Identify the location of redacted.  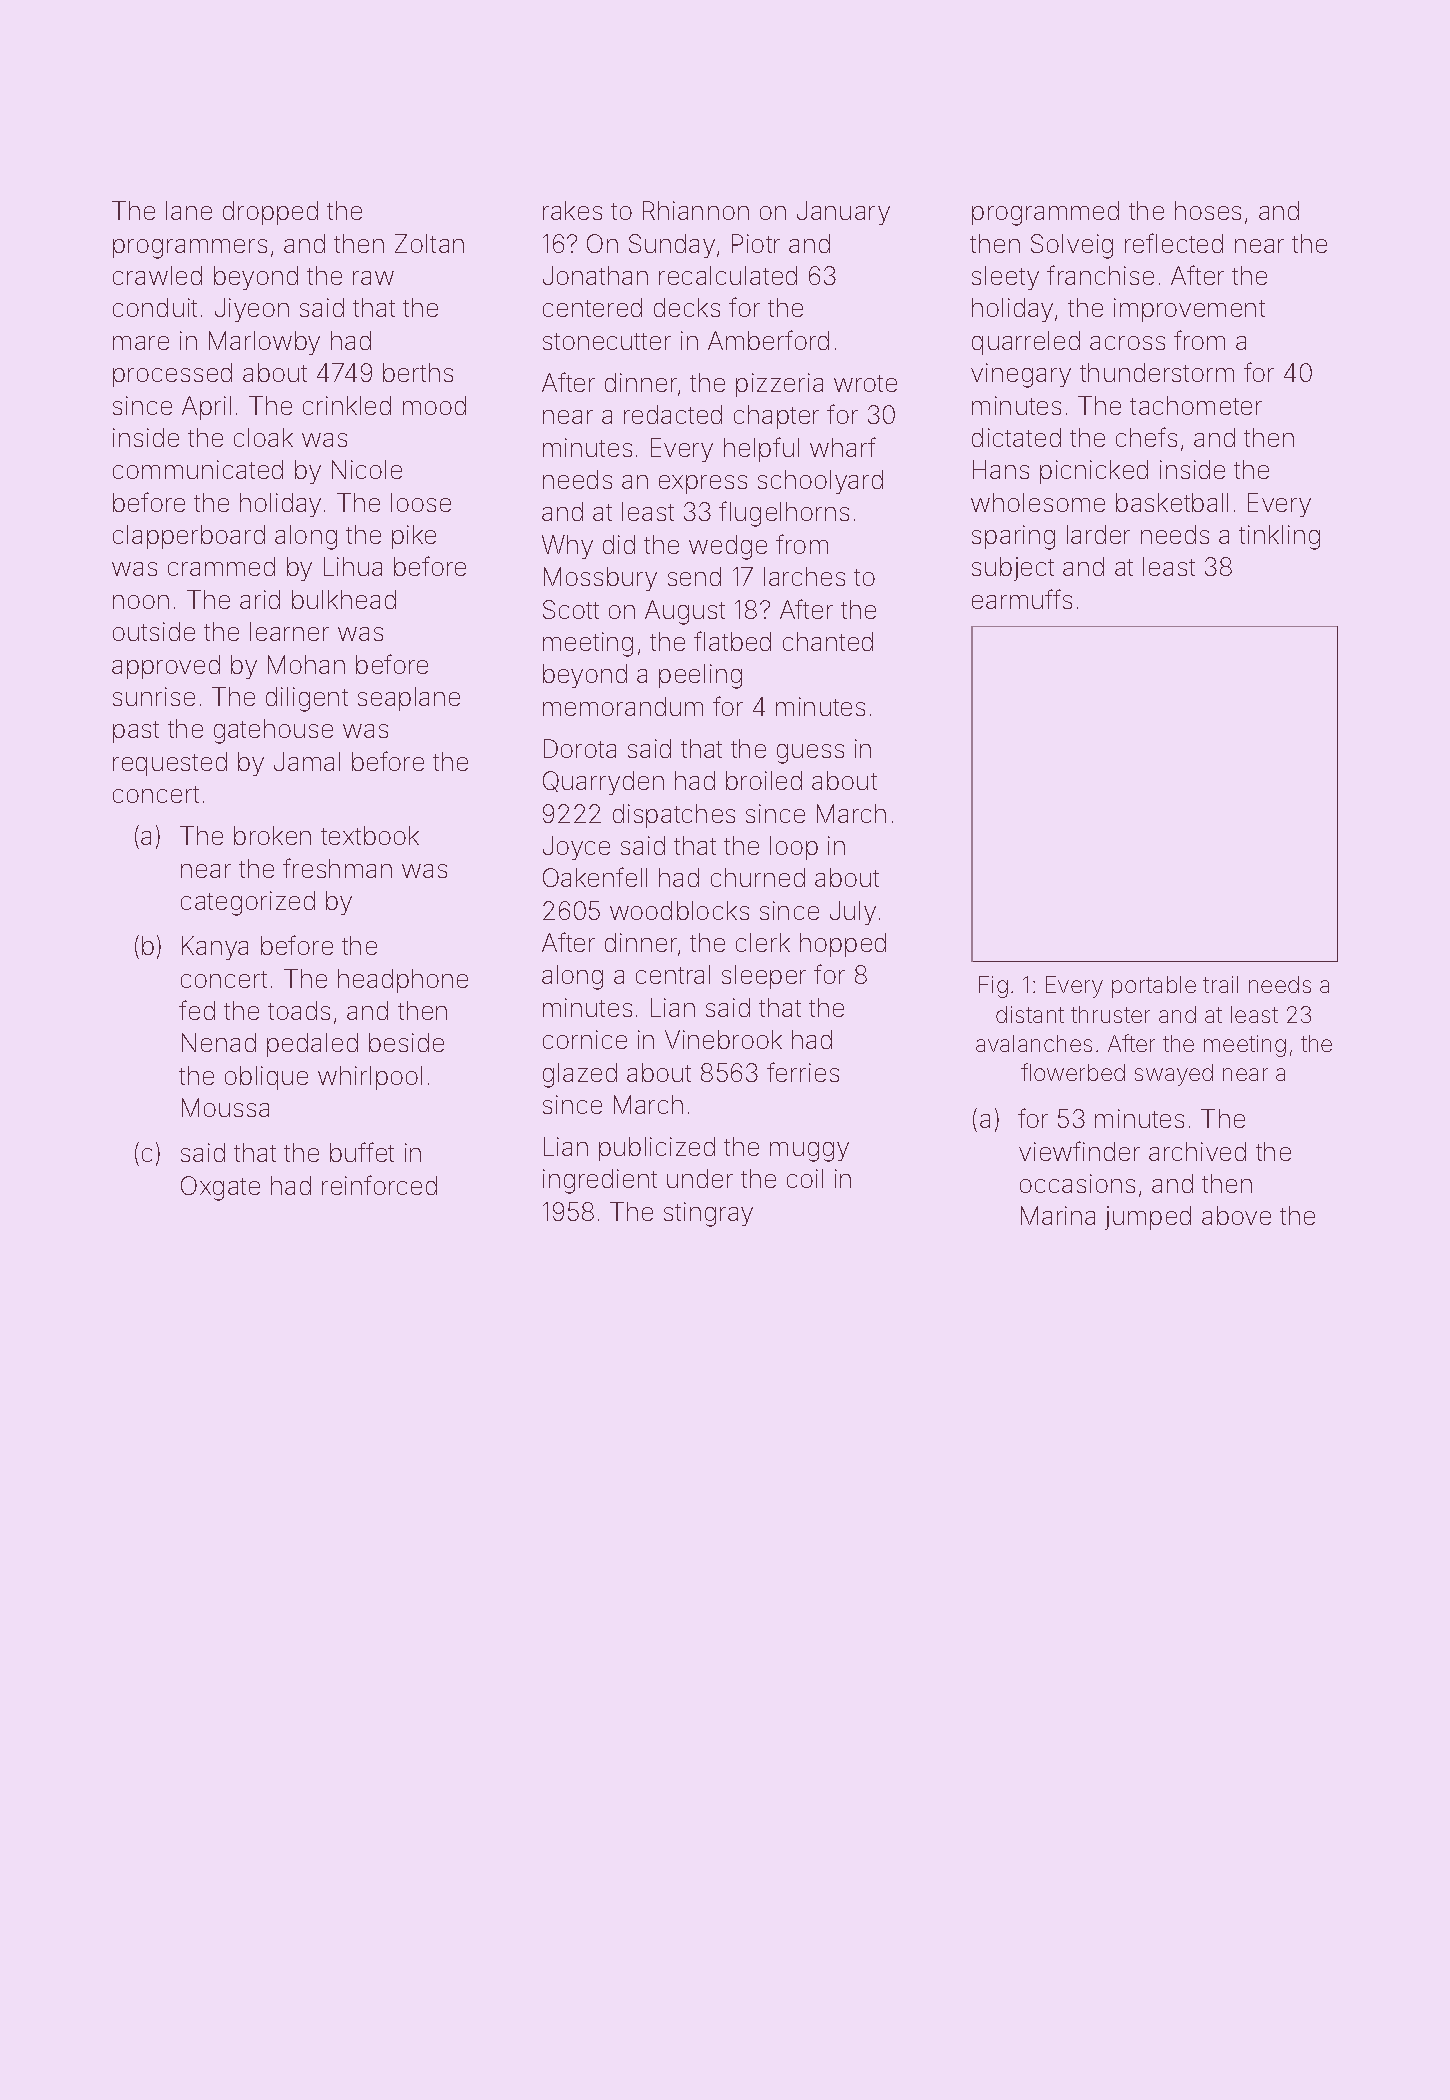
(673, 414).
